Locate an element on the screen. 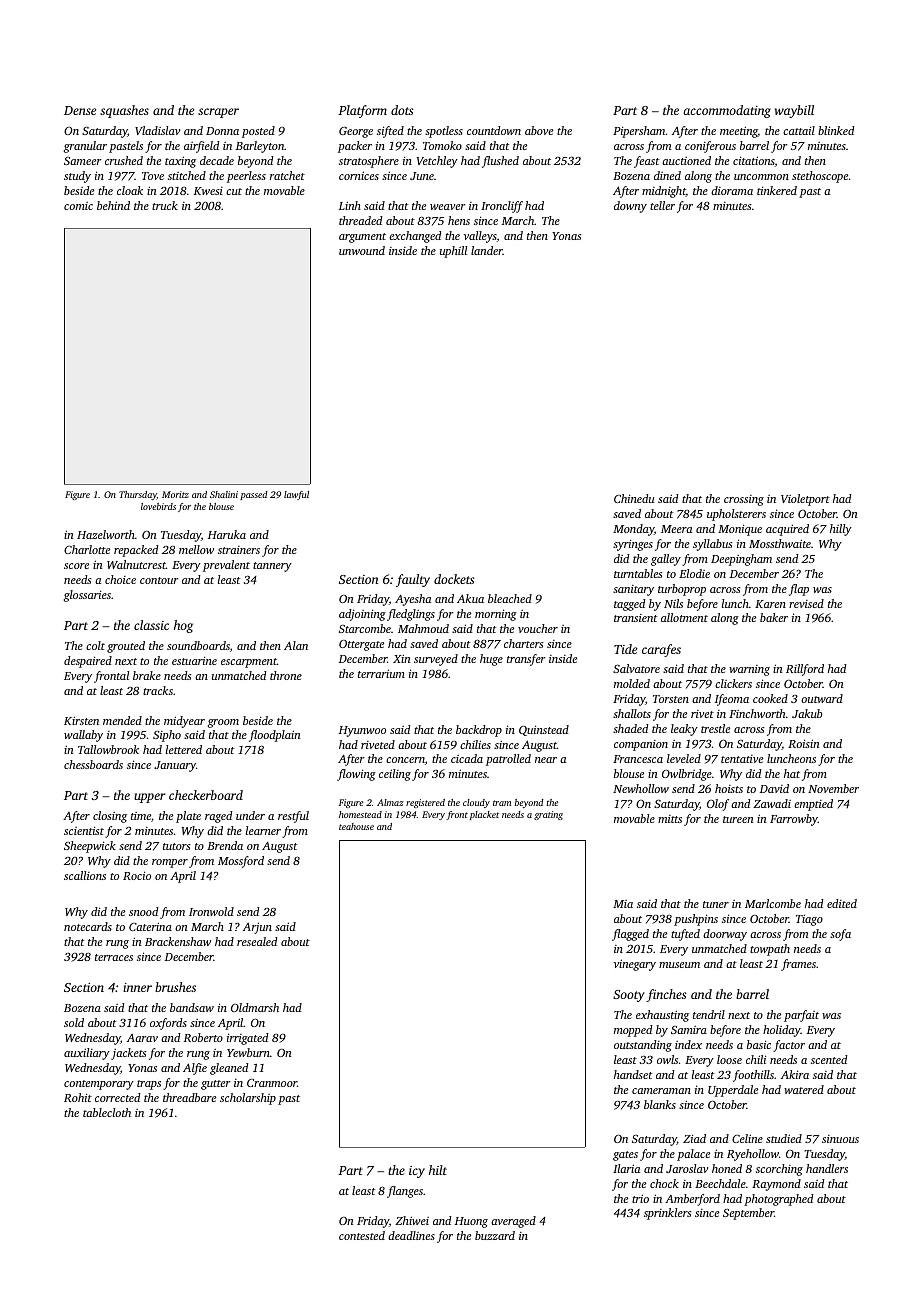 The image size is (924, 1308). deadlines is located at coordinates (411, 1235).
